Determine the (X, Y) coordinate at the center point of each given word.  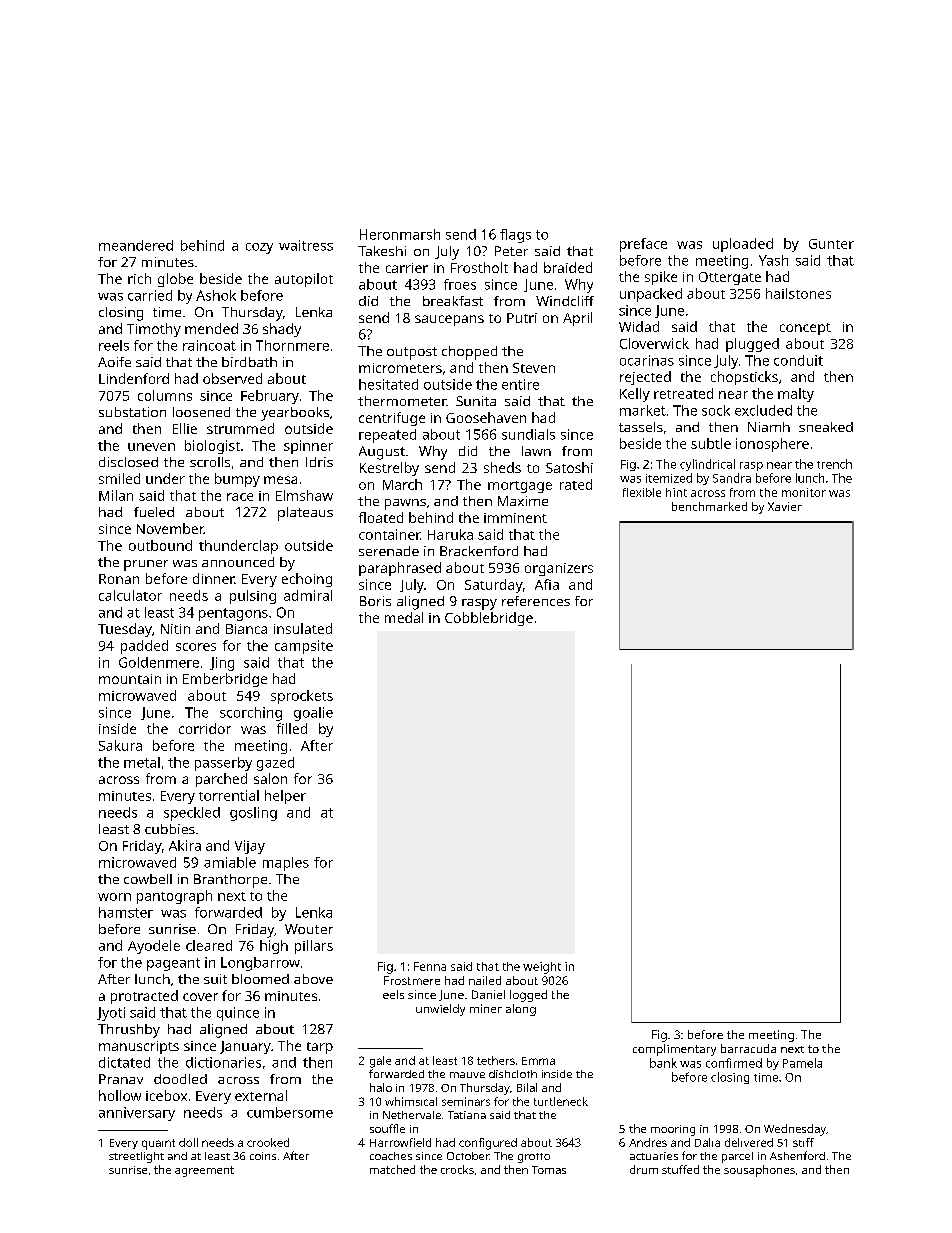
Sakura (120, 745)
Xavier (785, 506)
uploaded (743, 245)
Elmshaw (304, 495)
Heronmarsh (400, 234)
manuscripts (139, 1047)
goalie (313, 714)
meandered (136, 245)
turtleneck (561, 1101)
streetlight (136, 1157)
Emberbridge (225, 680)
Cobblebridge (489, 619)
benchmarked (709, 506)
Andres (648, 1142)
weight (542, 968)
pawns (405, 504)
